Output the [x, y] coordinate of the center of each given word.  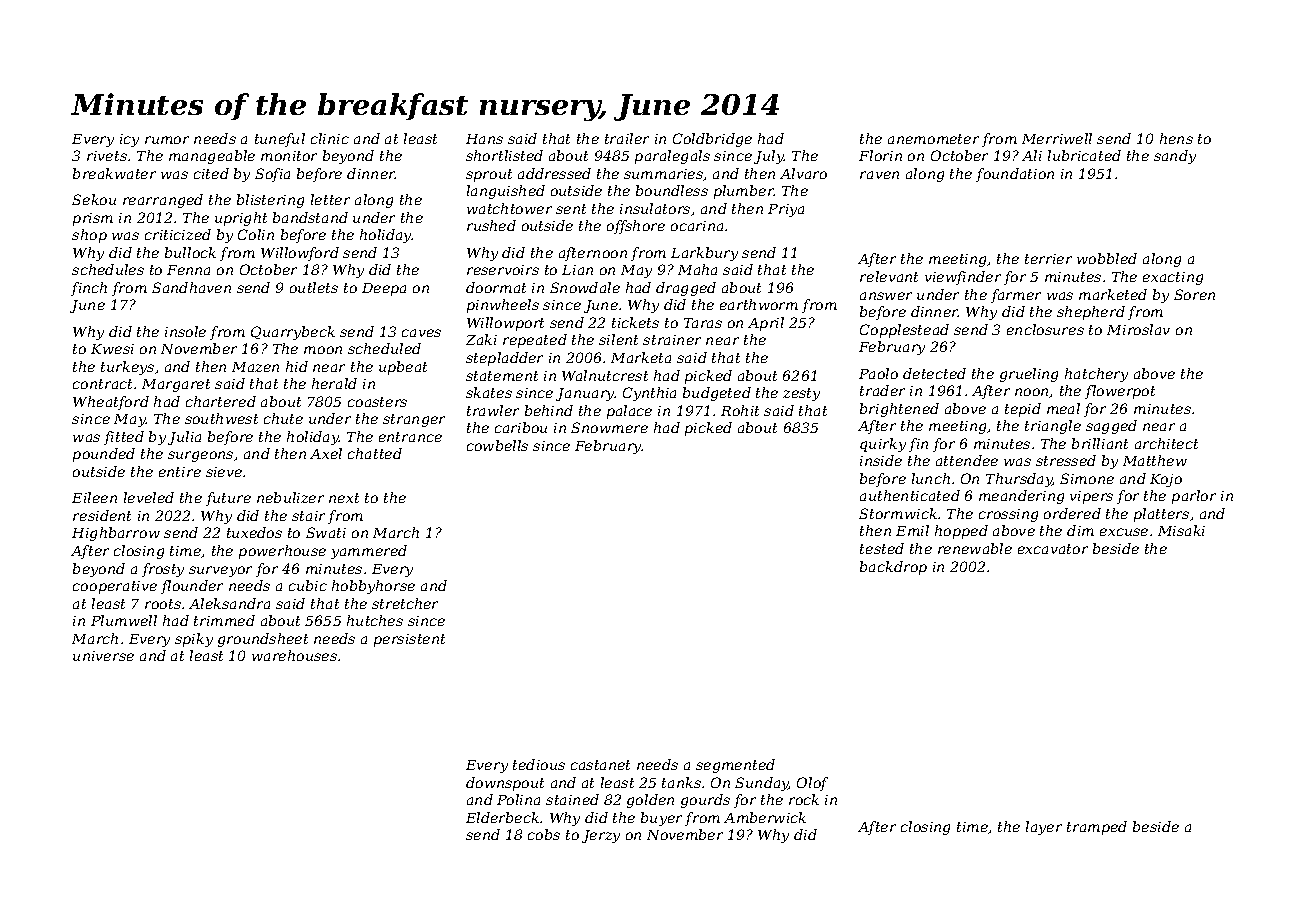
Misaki [1181, 530]
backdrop [893, 568]
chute [283, 418]
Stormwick [898, 513]
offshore [636, 227]
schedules [108, 269]
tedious [539, 764]
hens [1176, 138]
